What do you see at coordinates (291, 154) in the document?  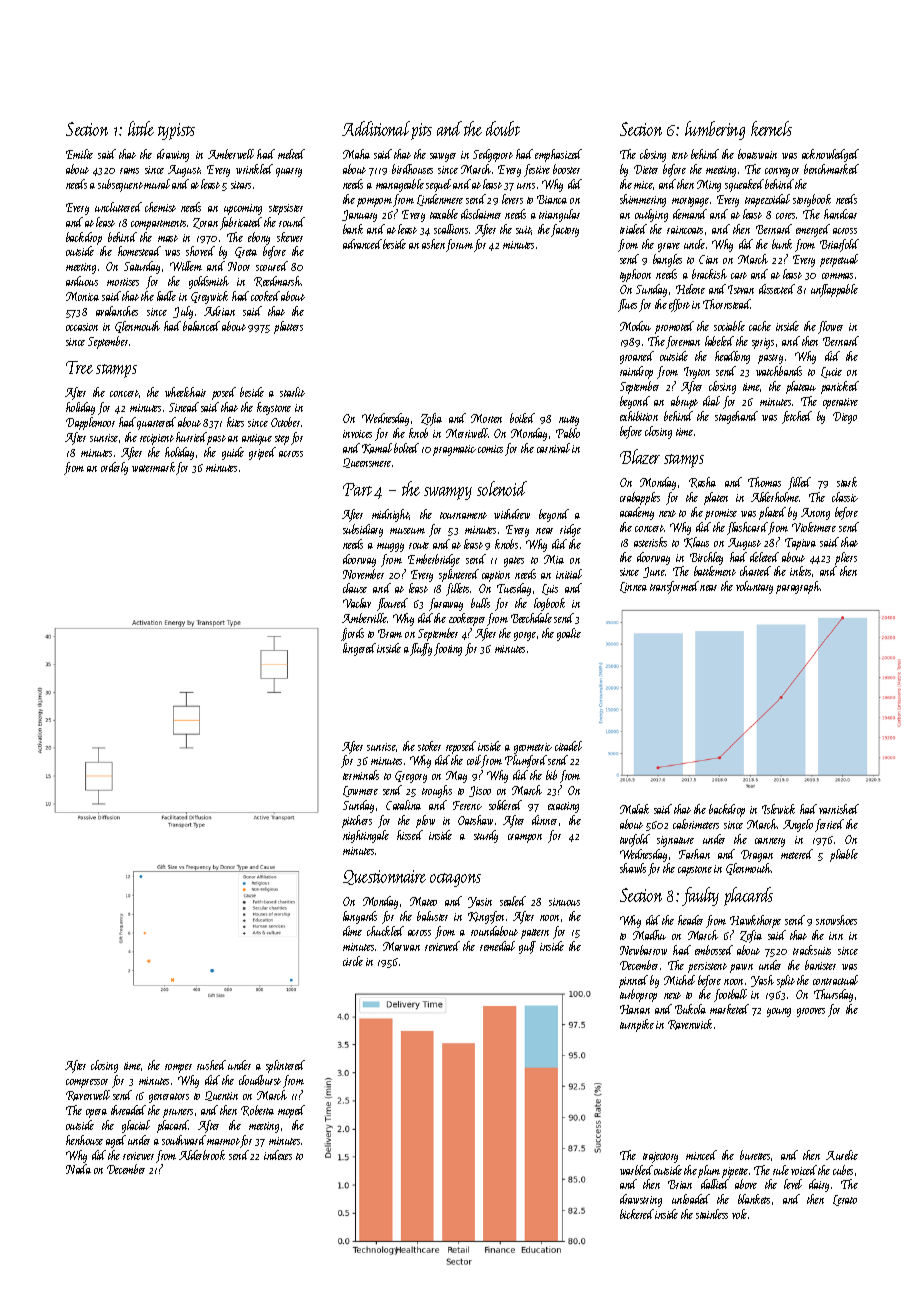 I see `melted` at bounding box center [291, 154].
